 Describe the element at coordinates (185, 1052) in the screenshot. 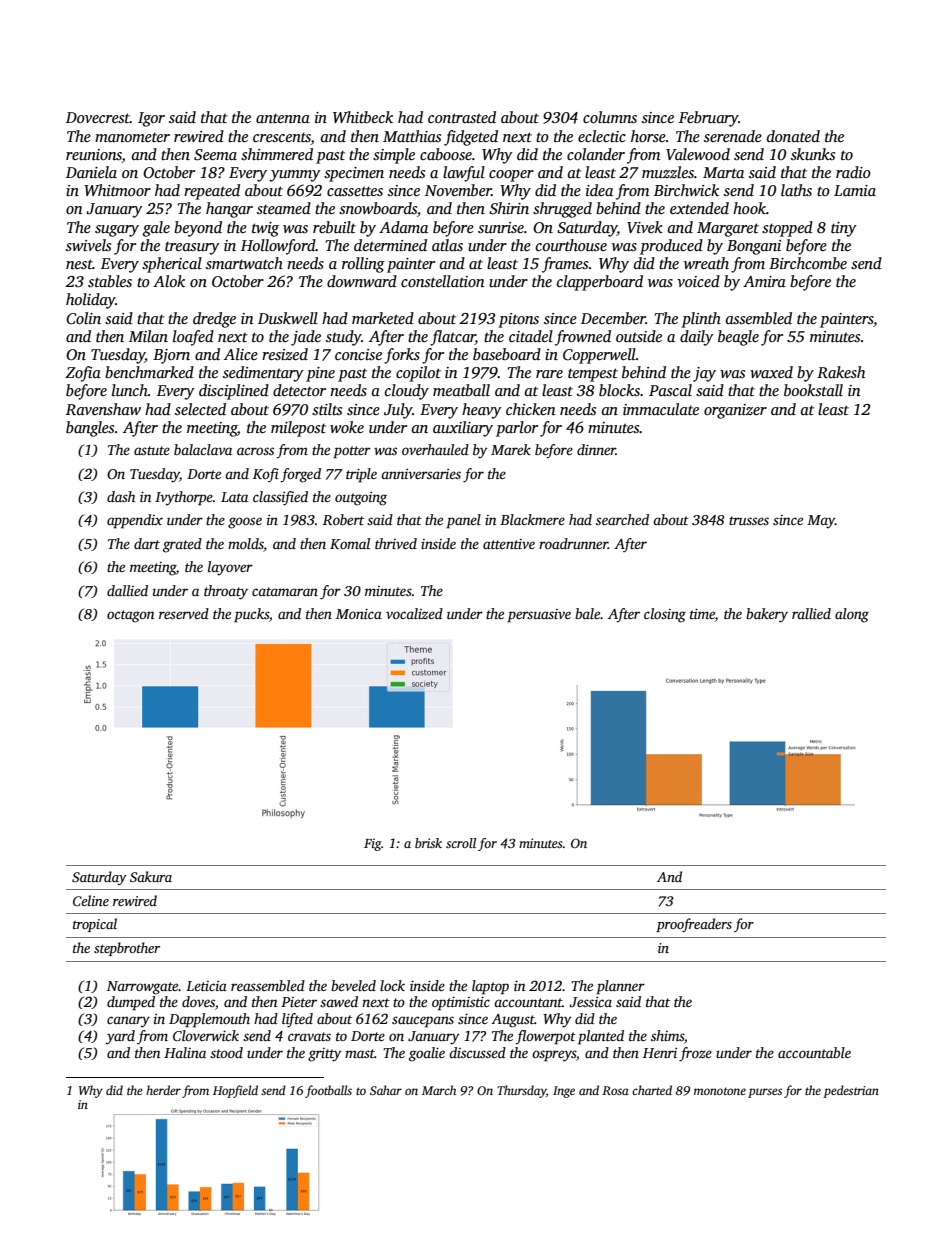

I see `Halina` at that location.
